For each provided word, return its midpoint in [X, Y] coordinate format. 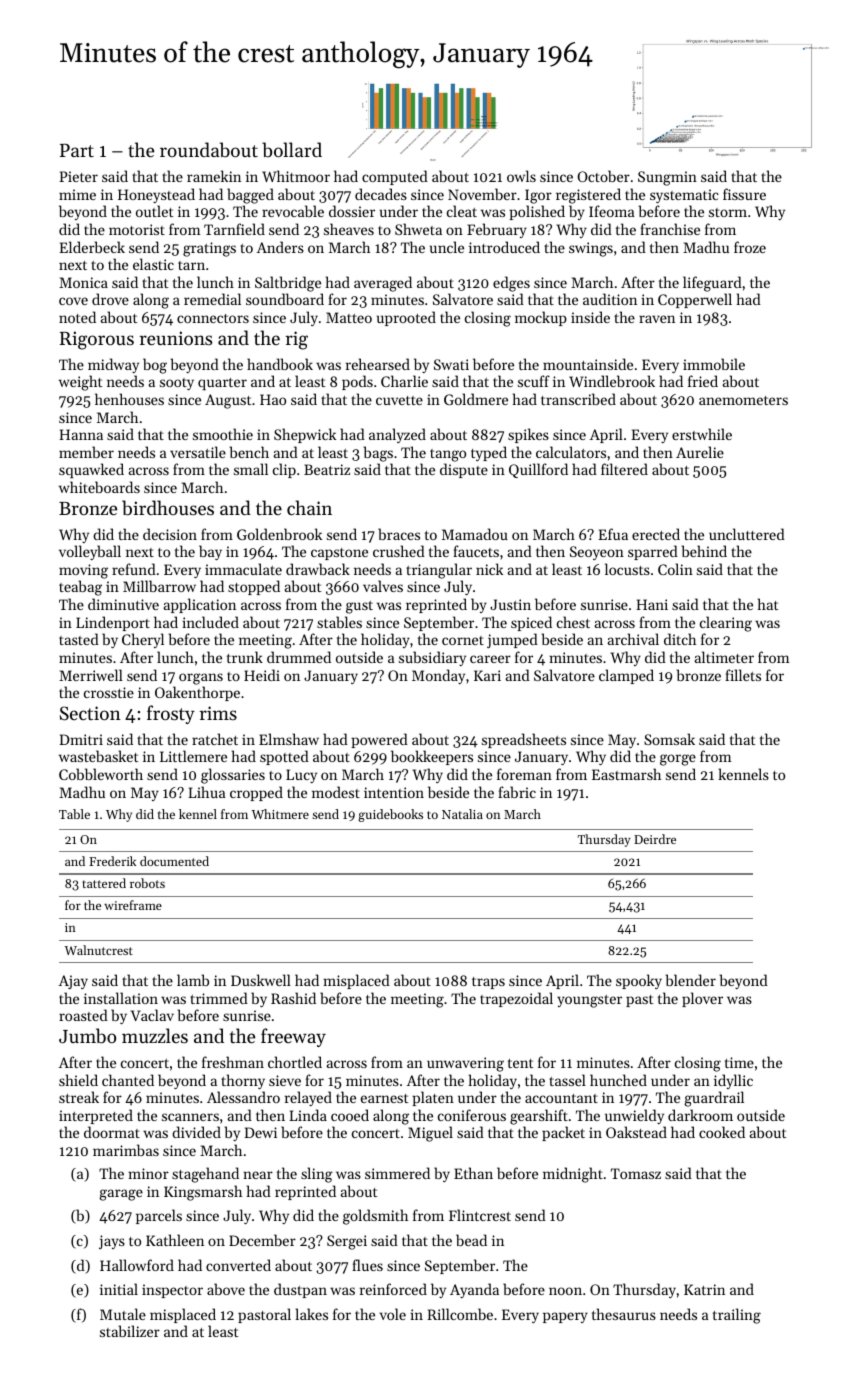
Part [77, 150]
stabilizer [130, 1331]
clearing [726, 624]
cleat [462, 211]
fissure [744, 194]
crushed [399, 551]
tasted [79, 639]
